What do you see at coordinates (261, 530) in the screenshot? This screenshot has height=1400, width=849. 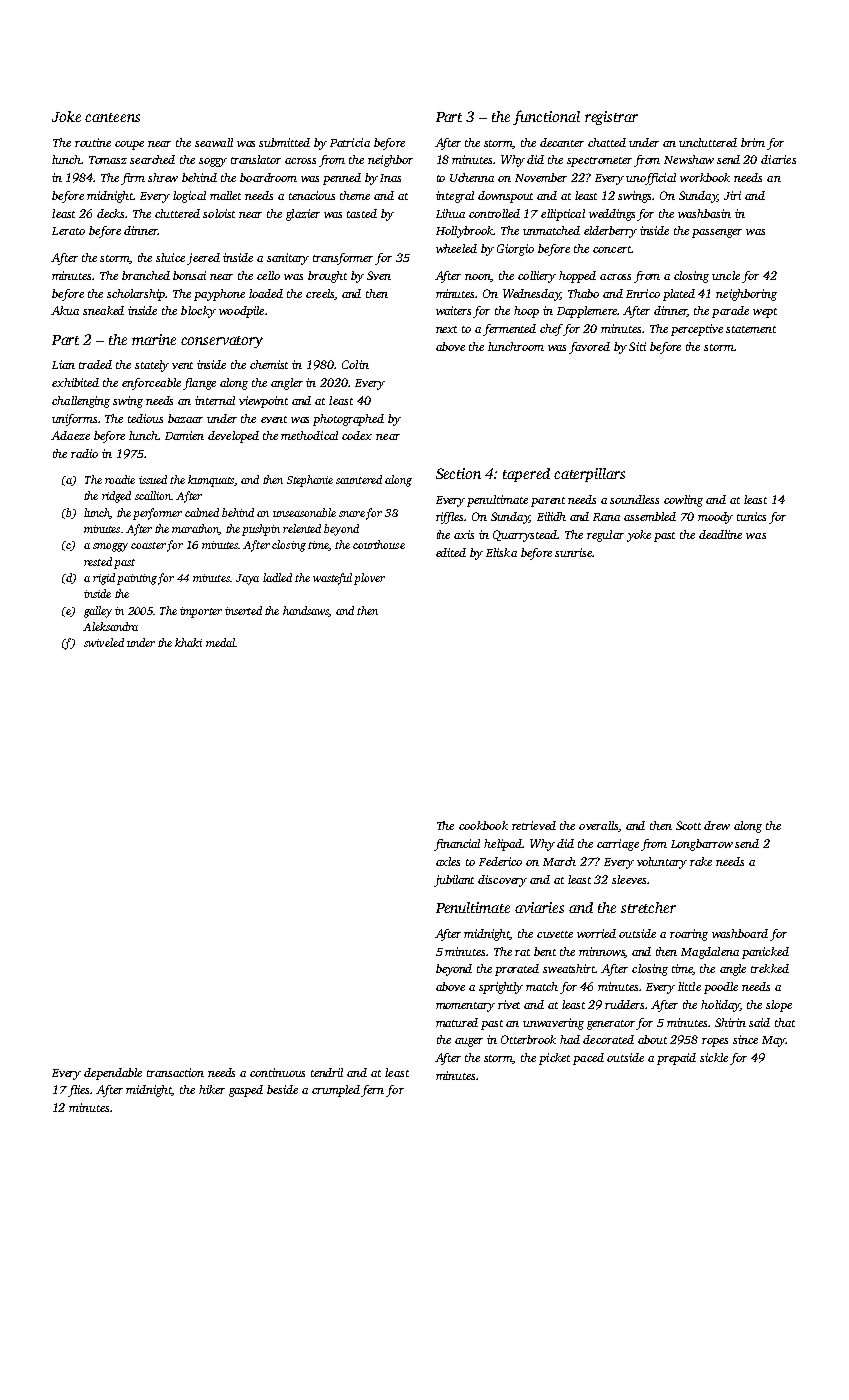 I see `pushpin` at bounding box center [261, 530].
